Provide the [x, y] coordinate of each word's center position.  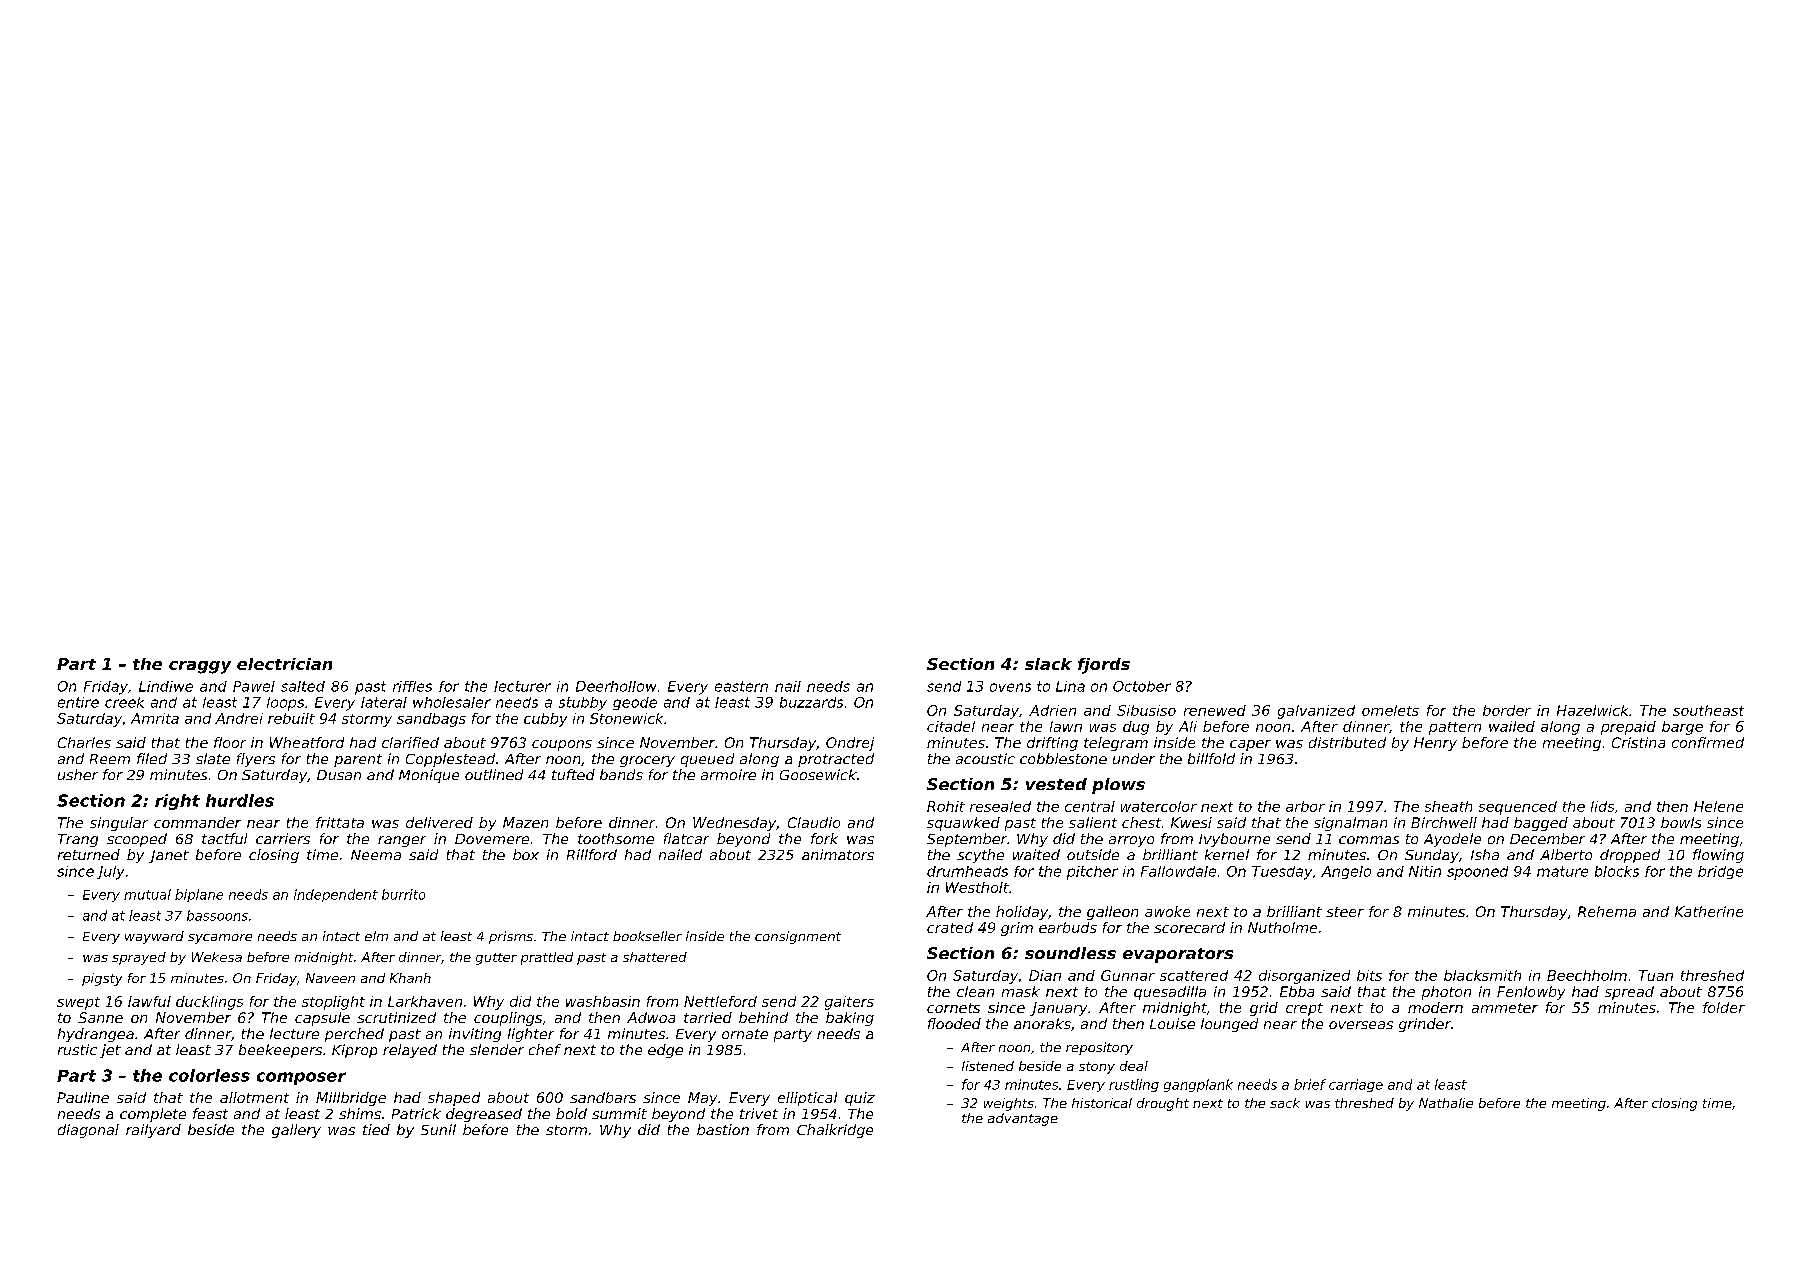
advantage [1023, 1119]
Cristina [1638, 742]
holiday [1022, 913]
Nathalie [1446, 1103]
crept [1304, 1009]
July [110, 873]
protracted [836, 760]
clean [975, 991]
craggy [200, 667]
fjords [1104, 666]
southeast [1708, 710]
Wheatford [307, 742]
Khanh [410, 978]
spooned [1477, 873]
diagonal [88, 1131]
